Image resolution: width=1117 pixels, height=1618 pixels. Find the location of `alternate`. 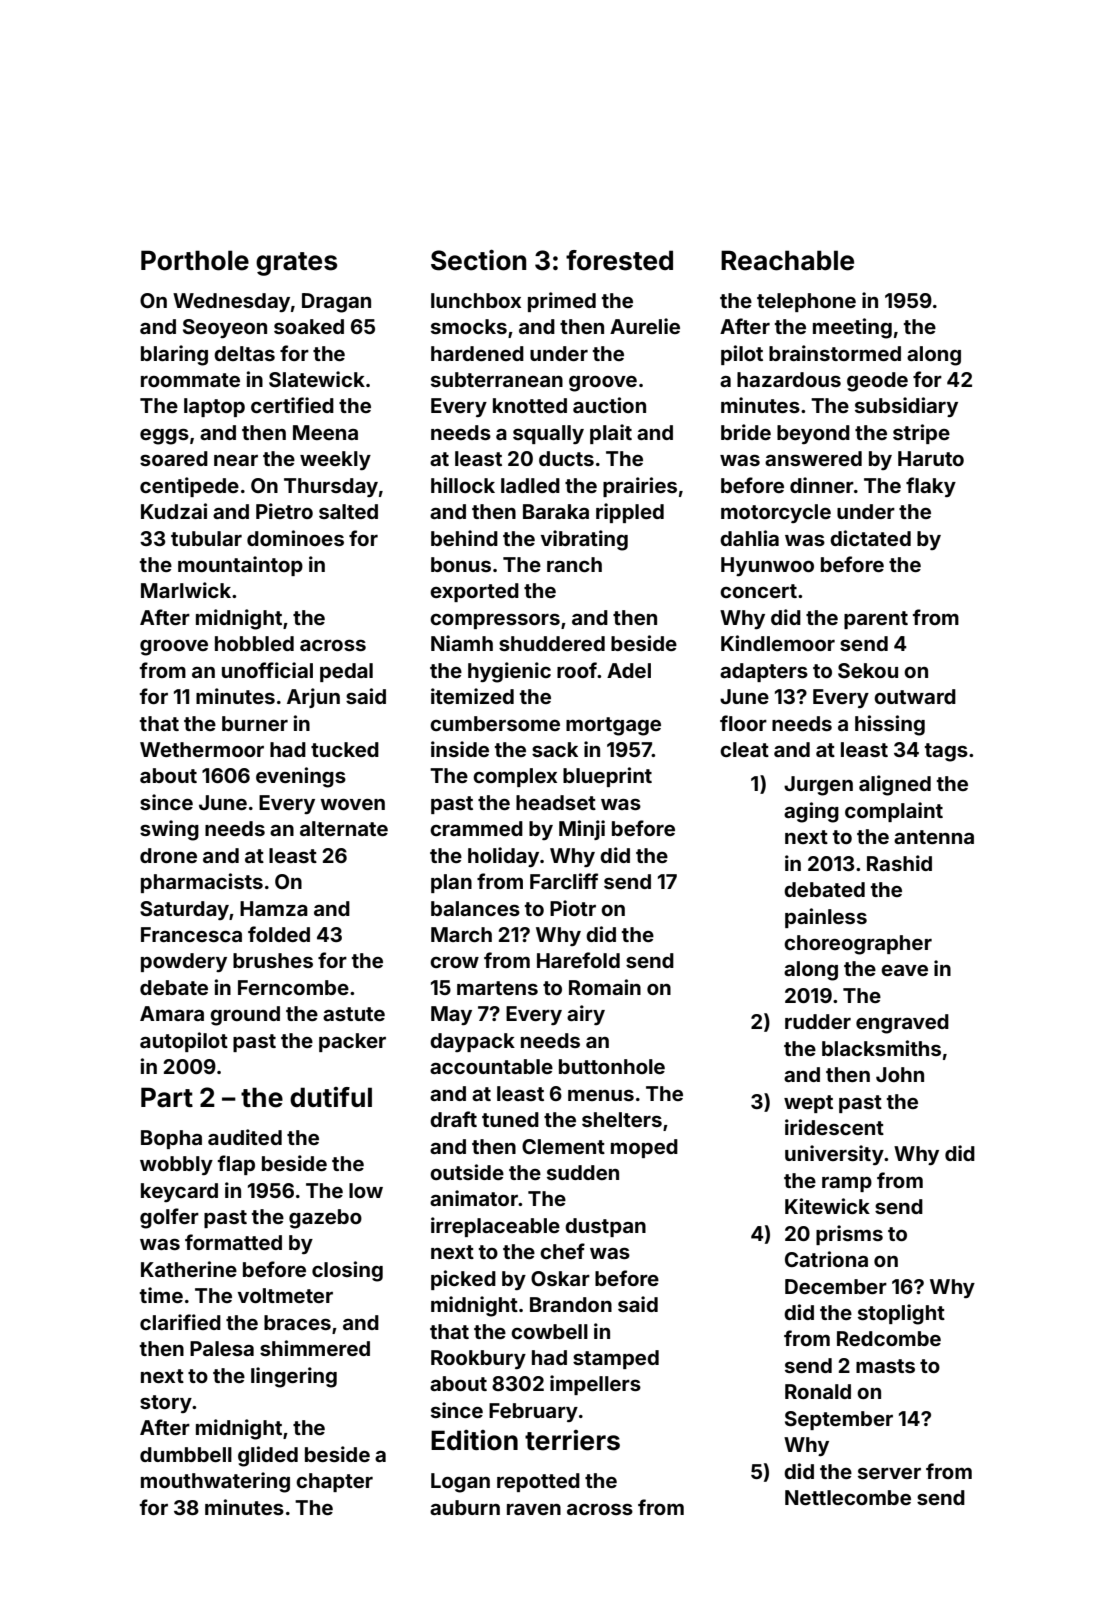

alternate is located at coordinates (344, 828).
